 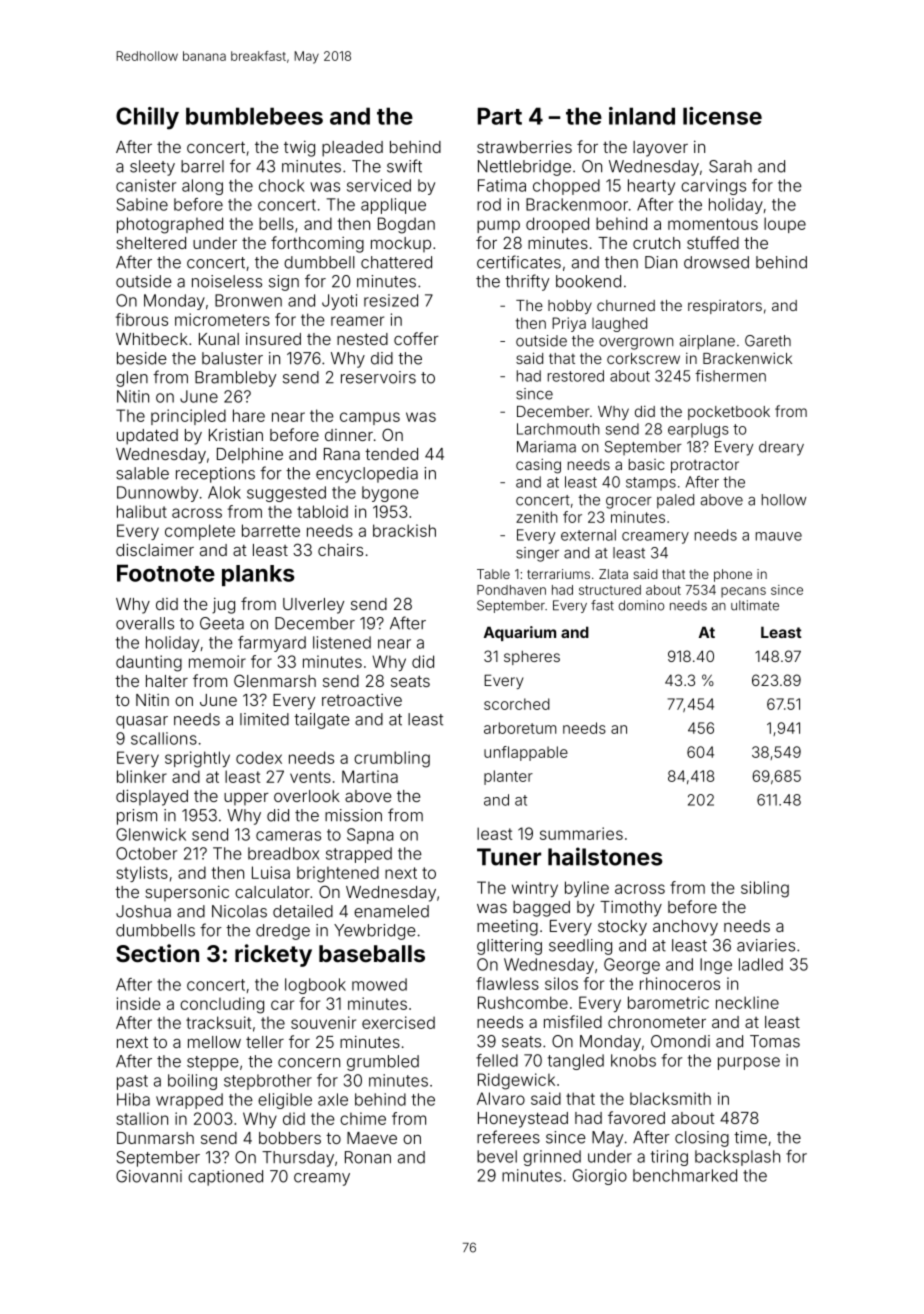 I want to click on Part, so click(x=500, y=116).
